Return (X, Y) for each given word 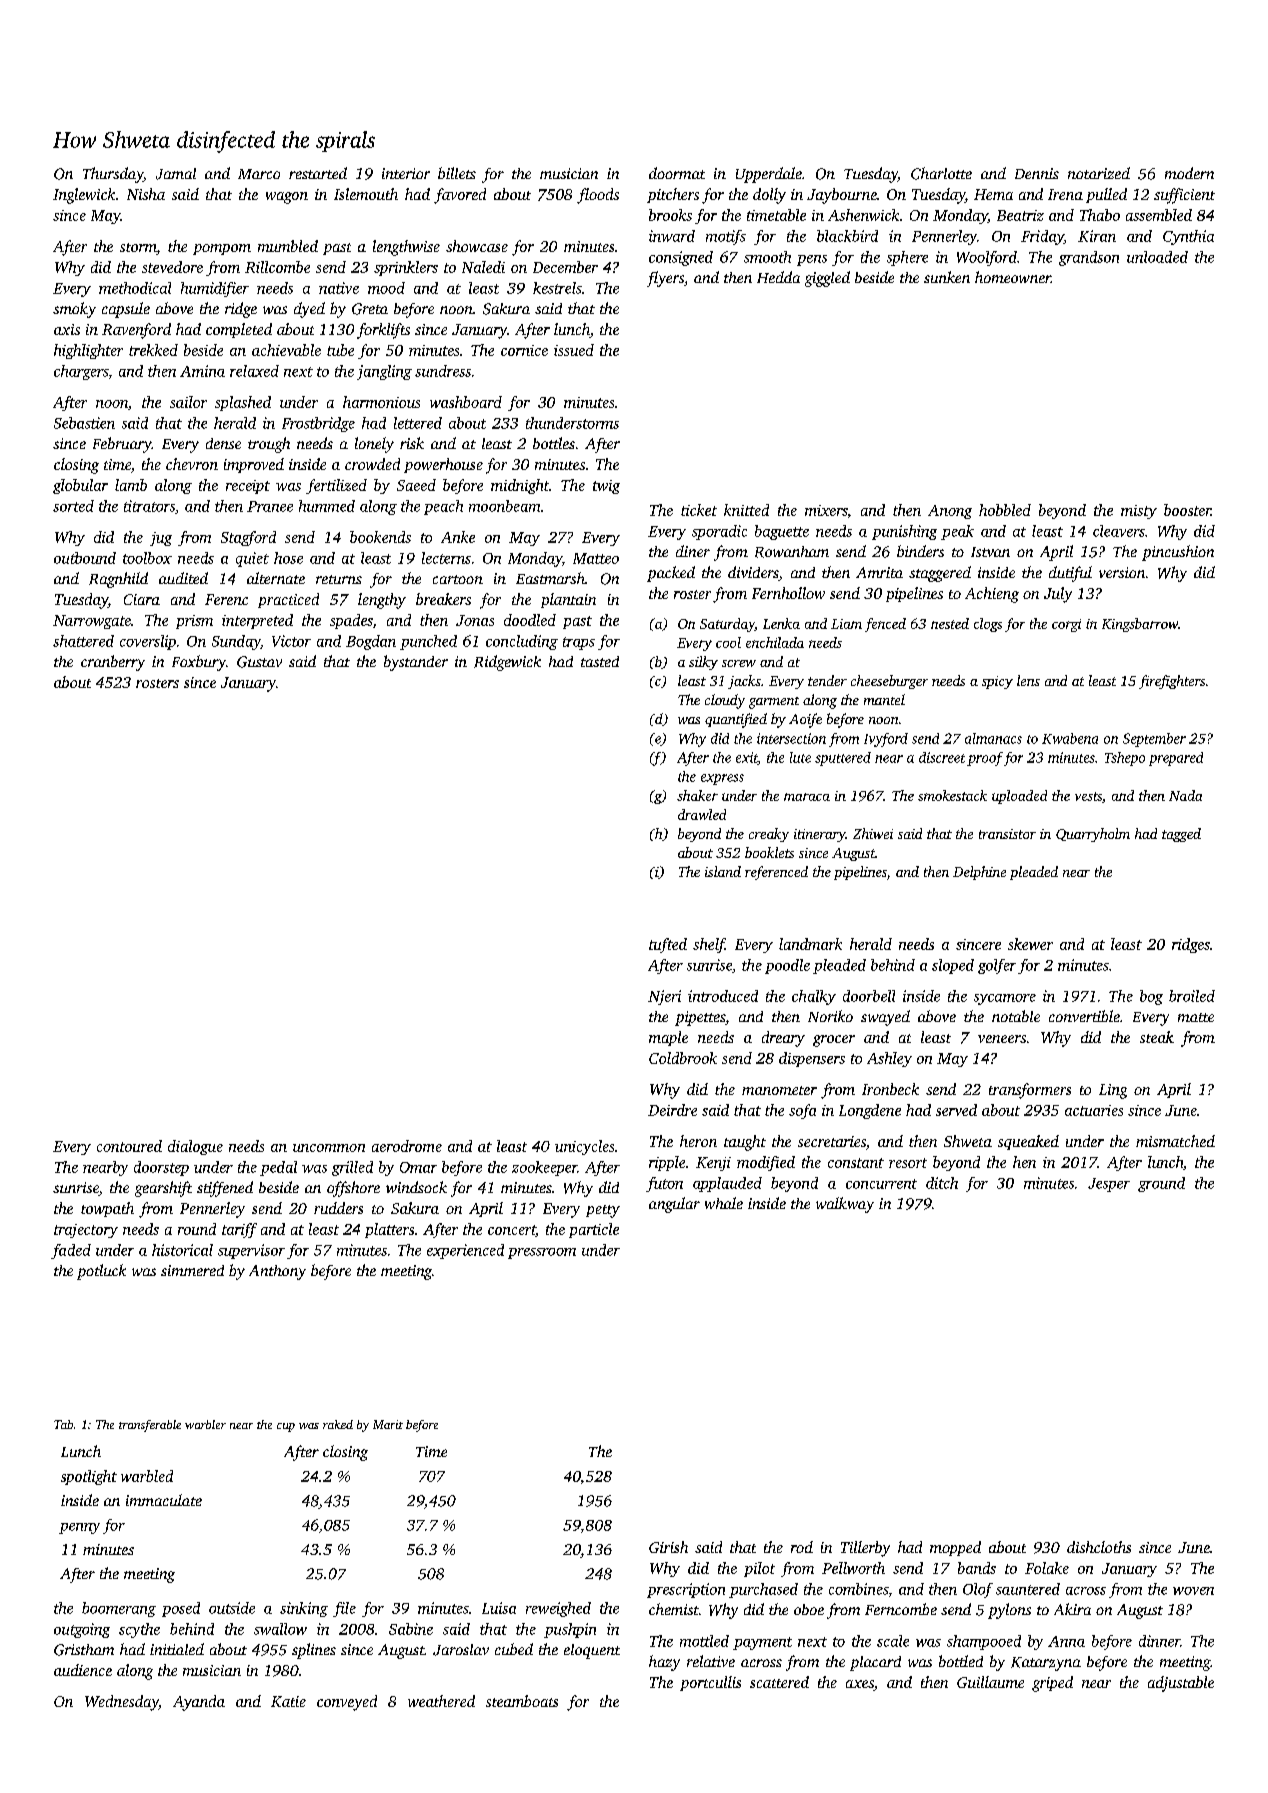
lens (1028, 680)
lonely (374, 445)
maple (668, 1038)
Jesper (1109, 1185)
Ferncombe (901, 1609)
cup (286, 1427)
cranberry (113, 663)
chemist (674, 1609)
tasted (600, 661)
